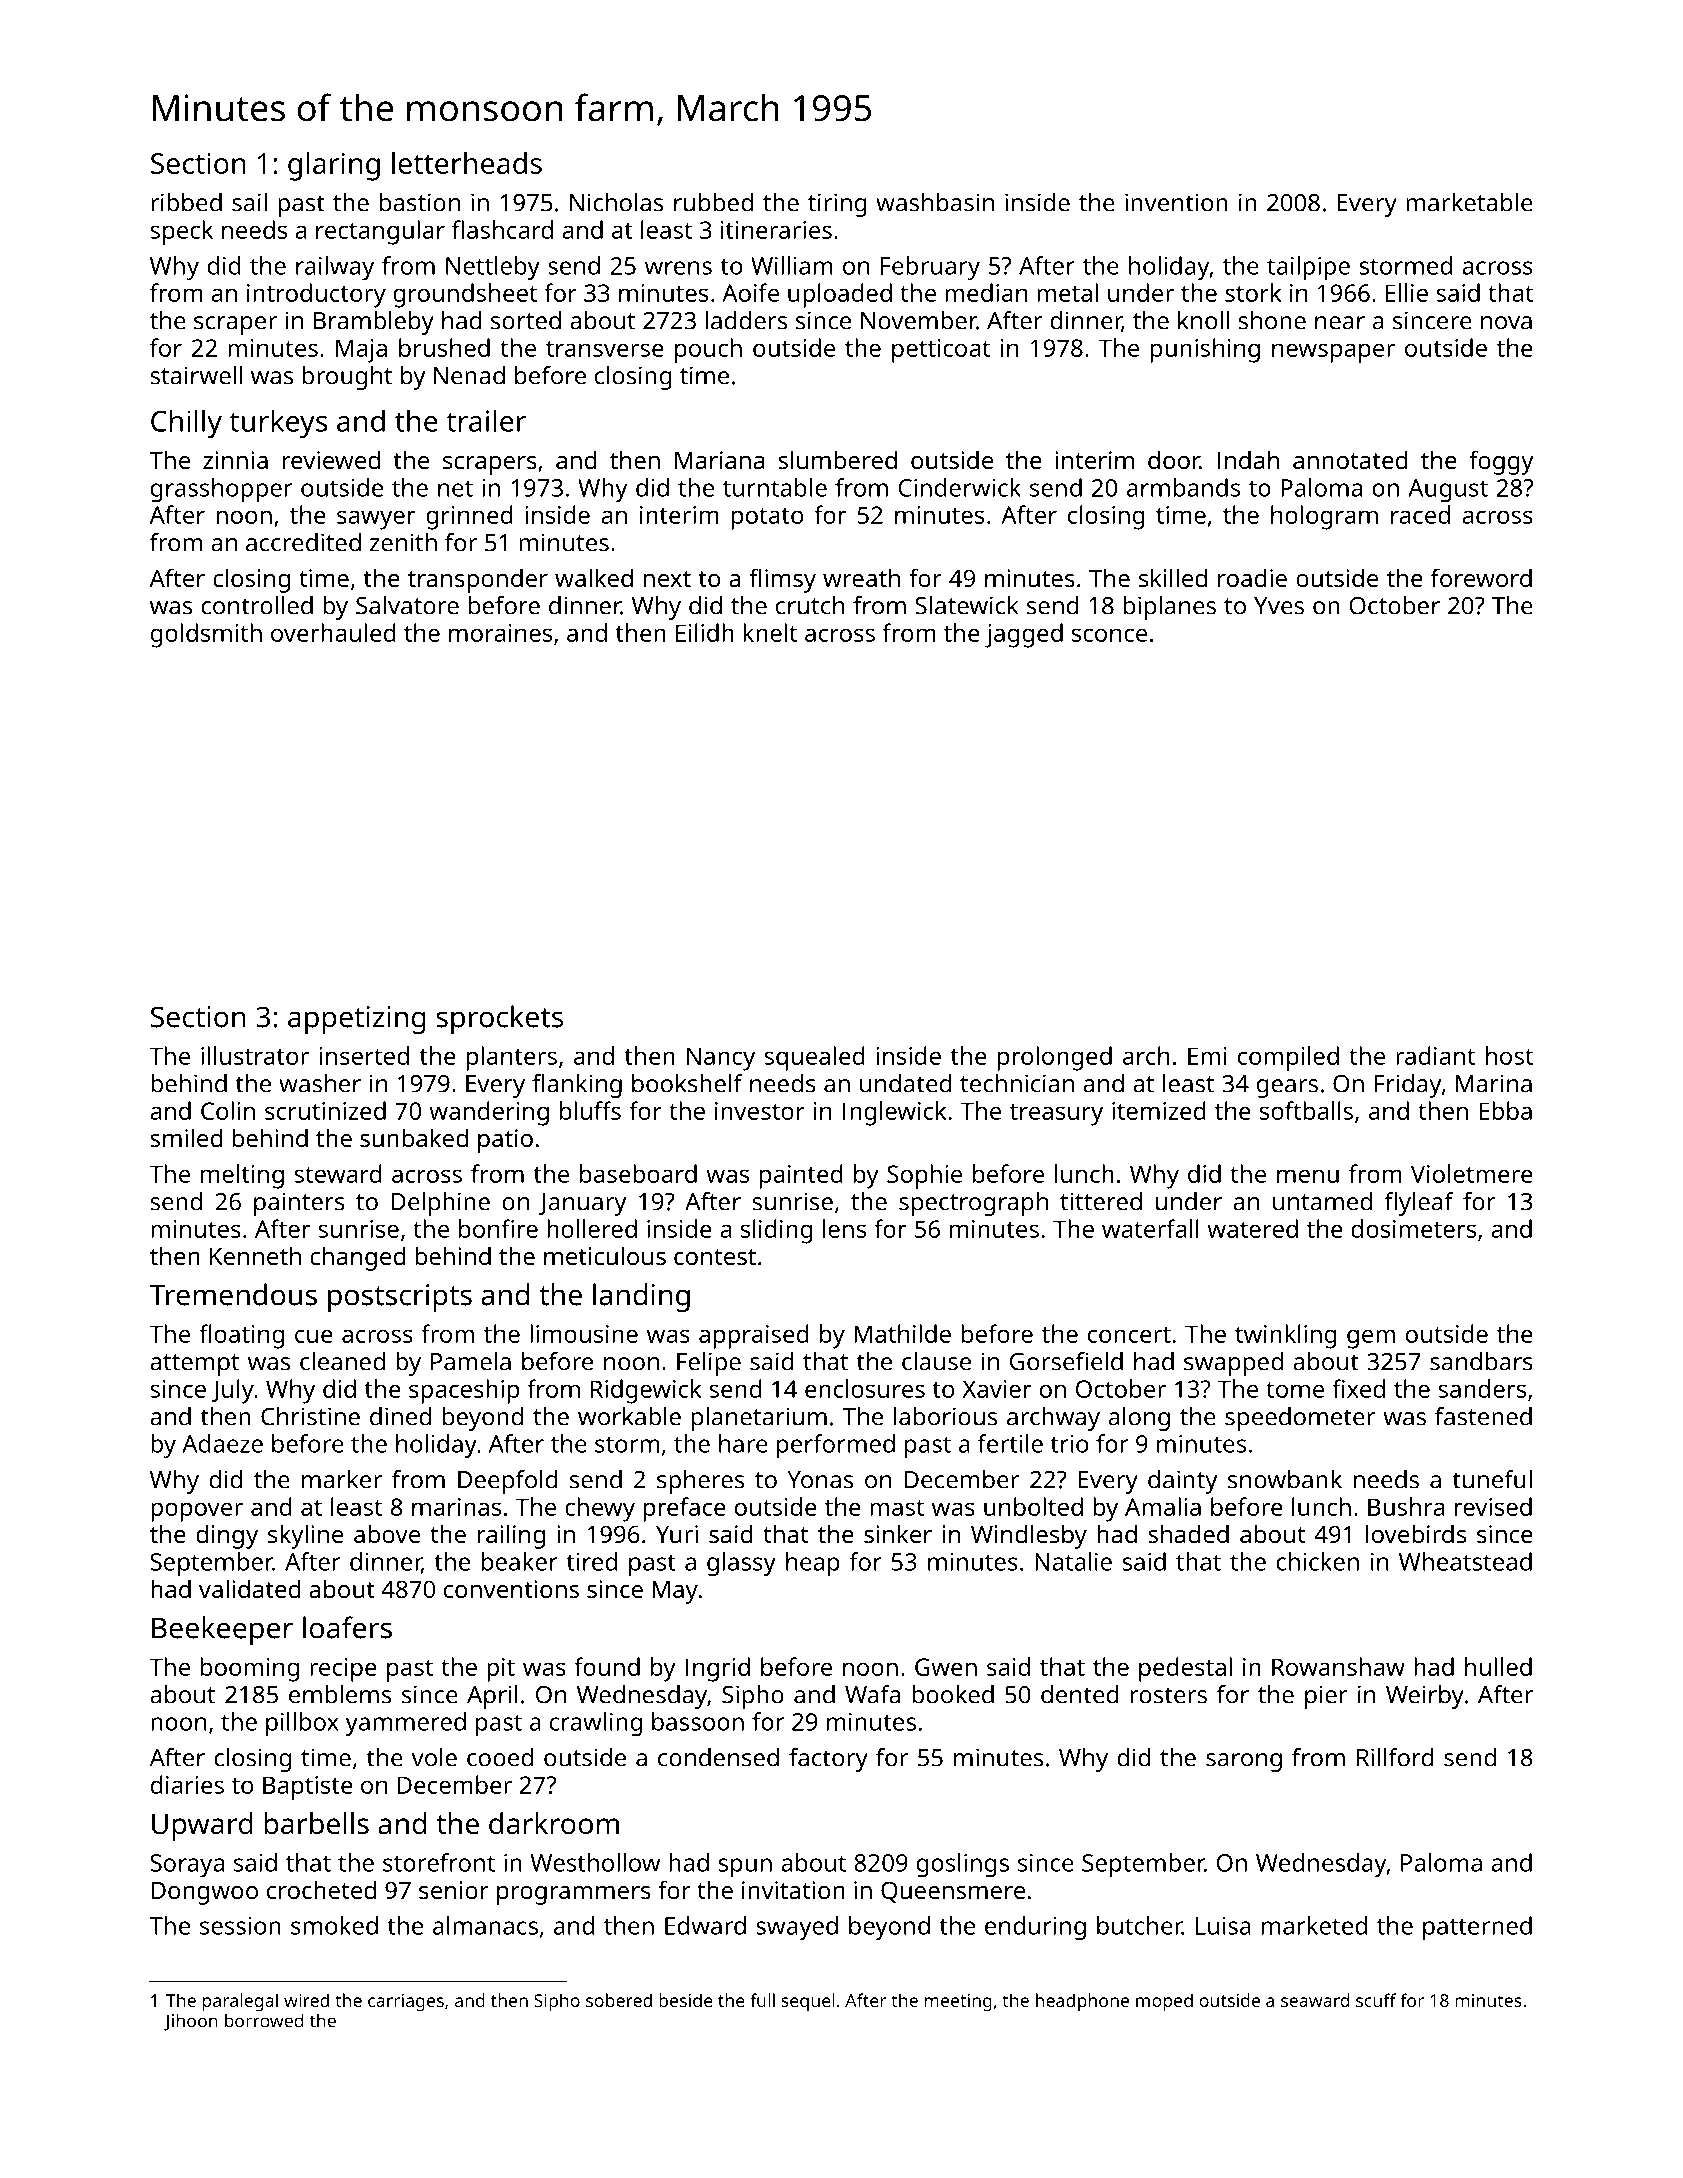  What do you see at coordinates (837, 205) in the page?
I see `tiring` at bounding box center [837, 205].
